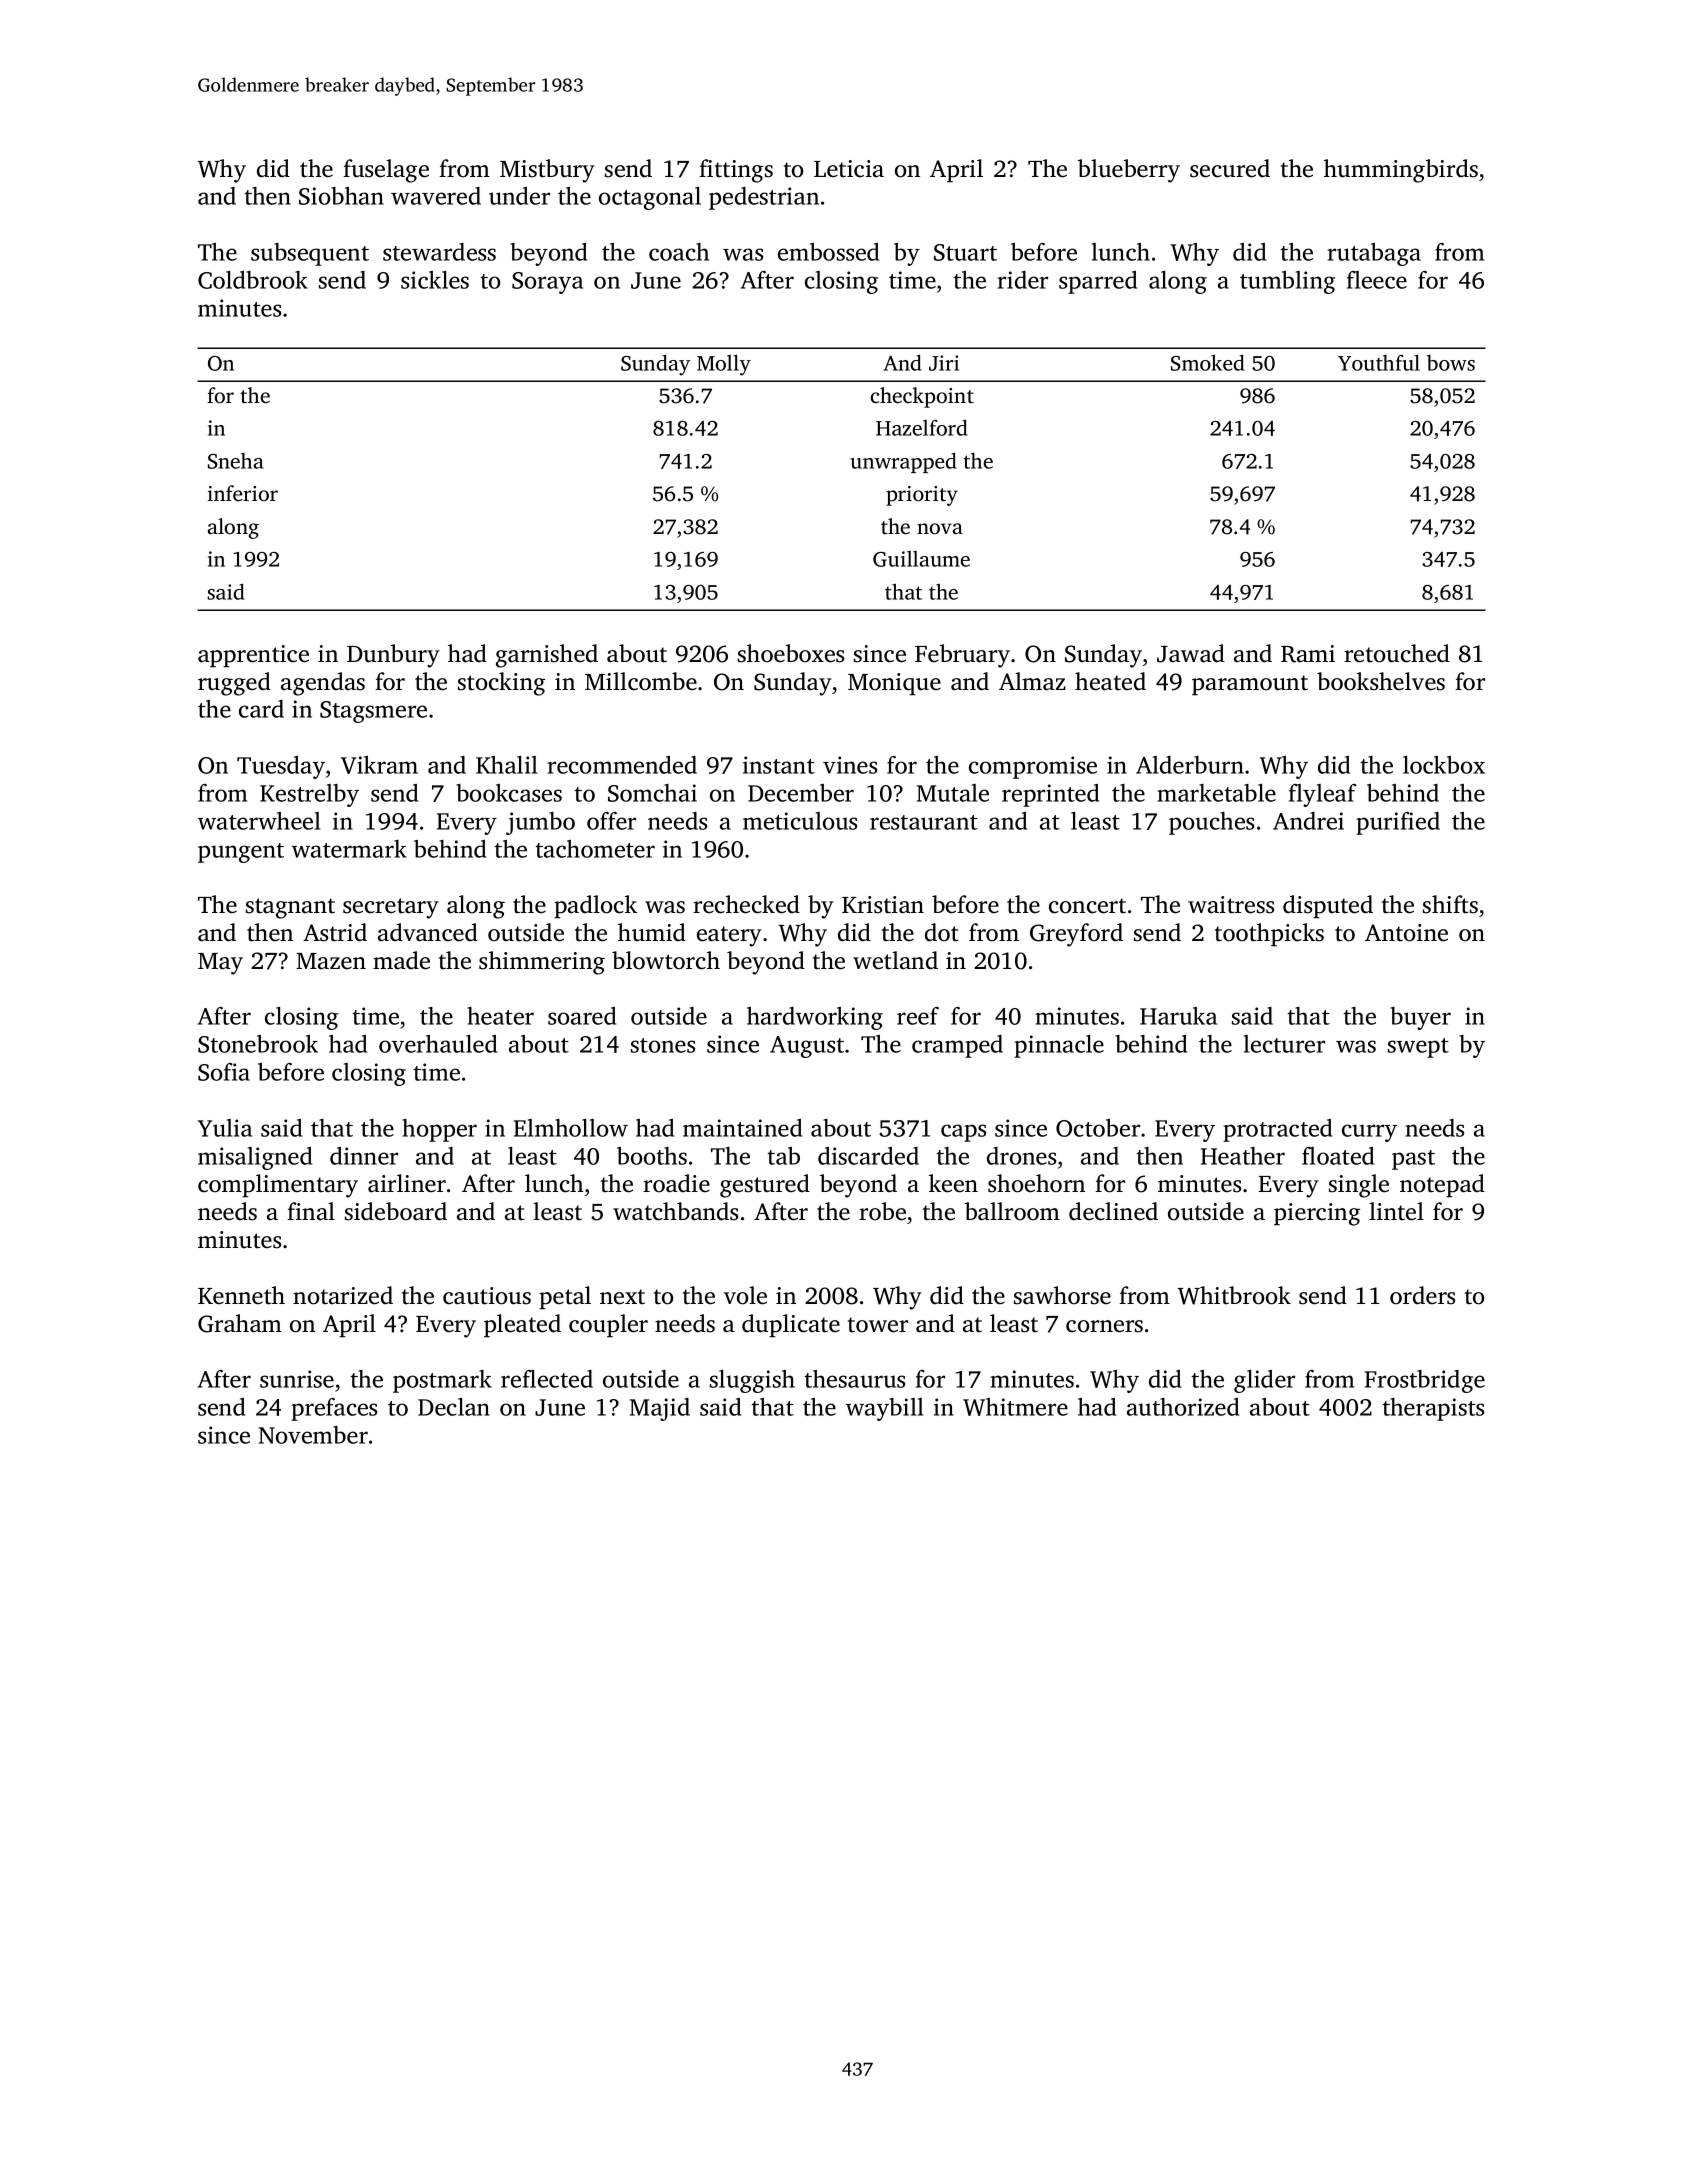  Describe the element at coordinates (1250, 685) in the page. I see `paramount` at that location.
